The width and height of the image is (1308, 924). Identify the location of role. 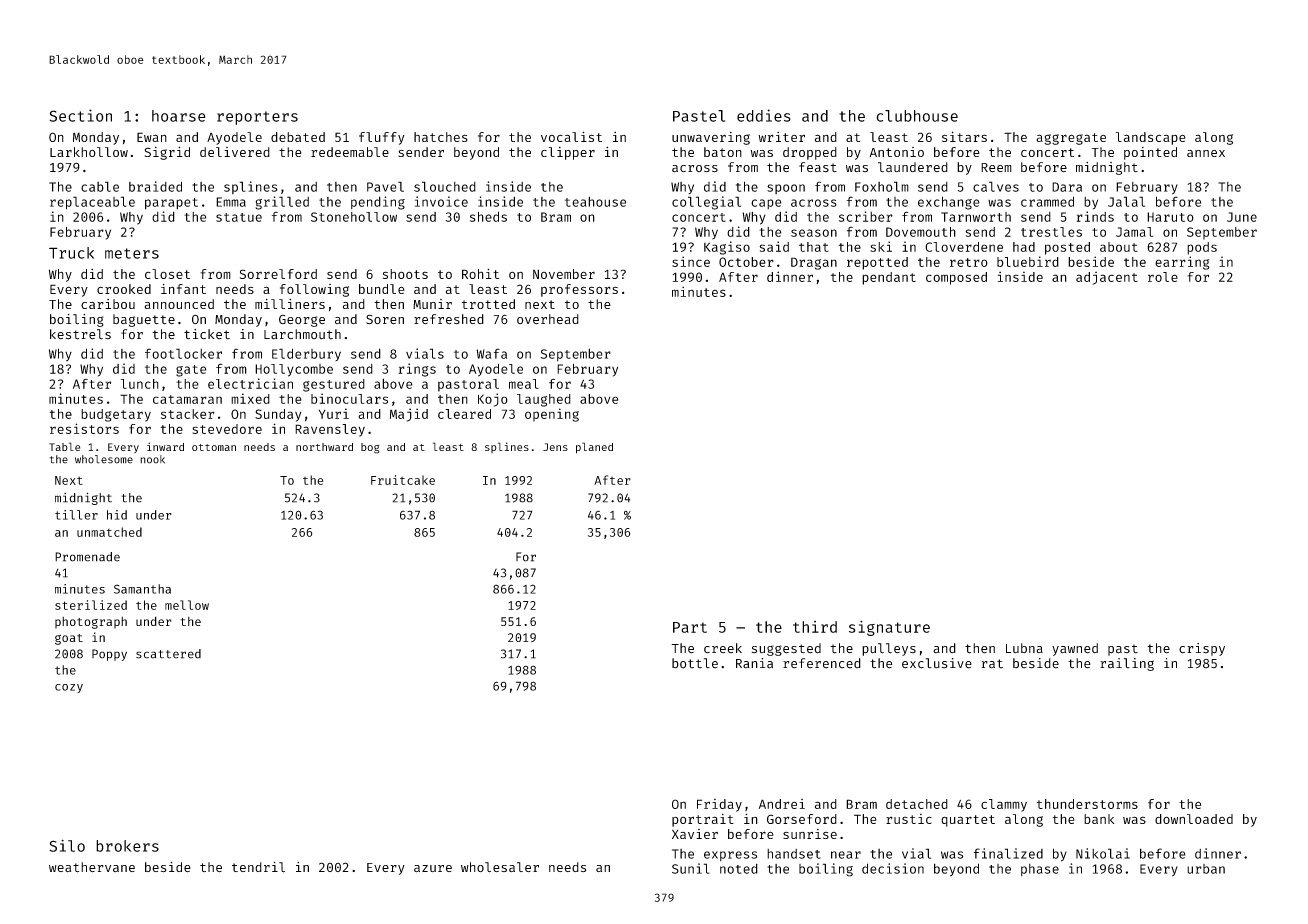
(1163, 277).
